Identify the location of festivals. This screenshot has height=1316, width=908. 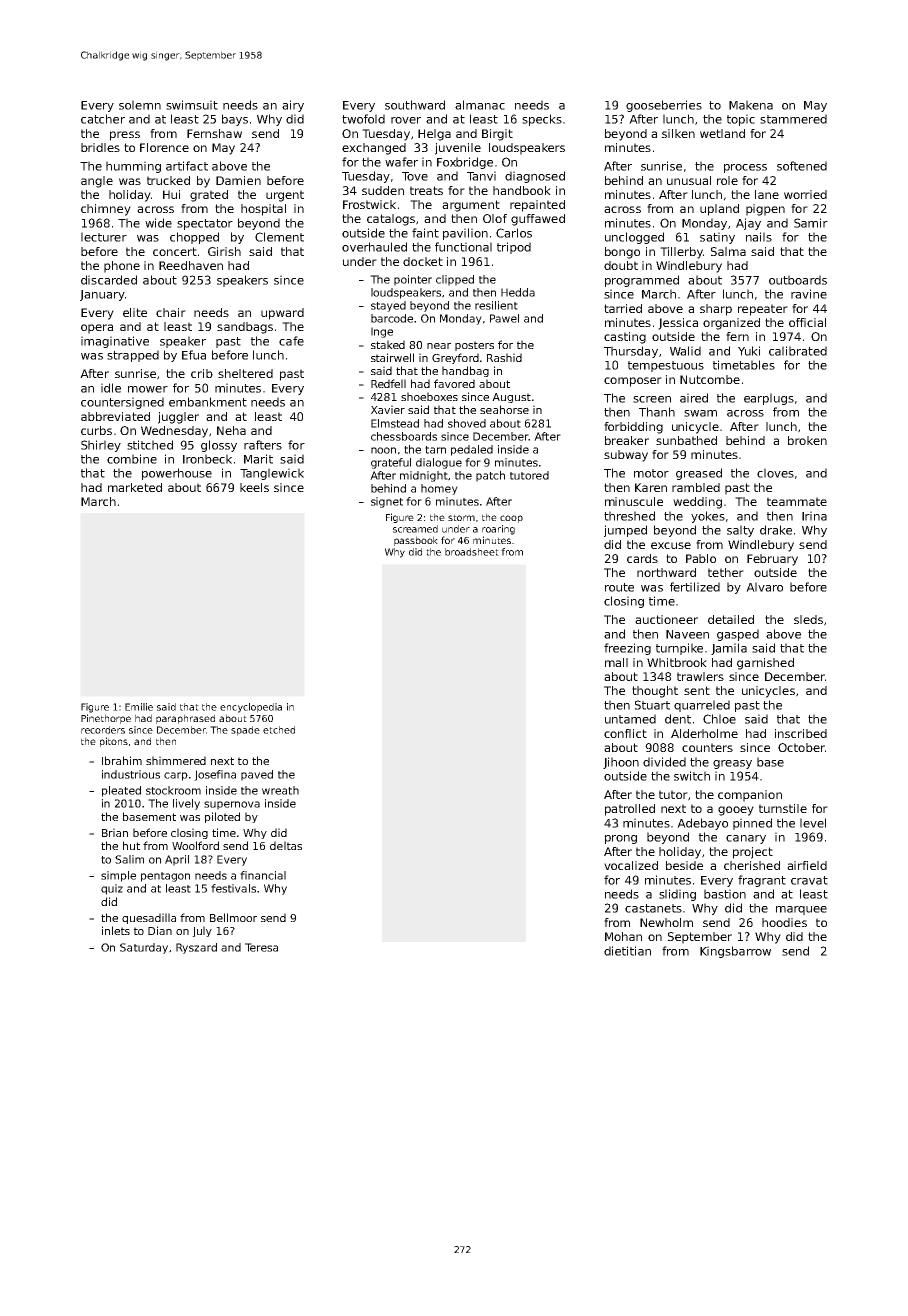
(233, 888).
